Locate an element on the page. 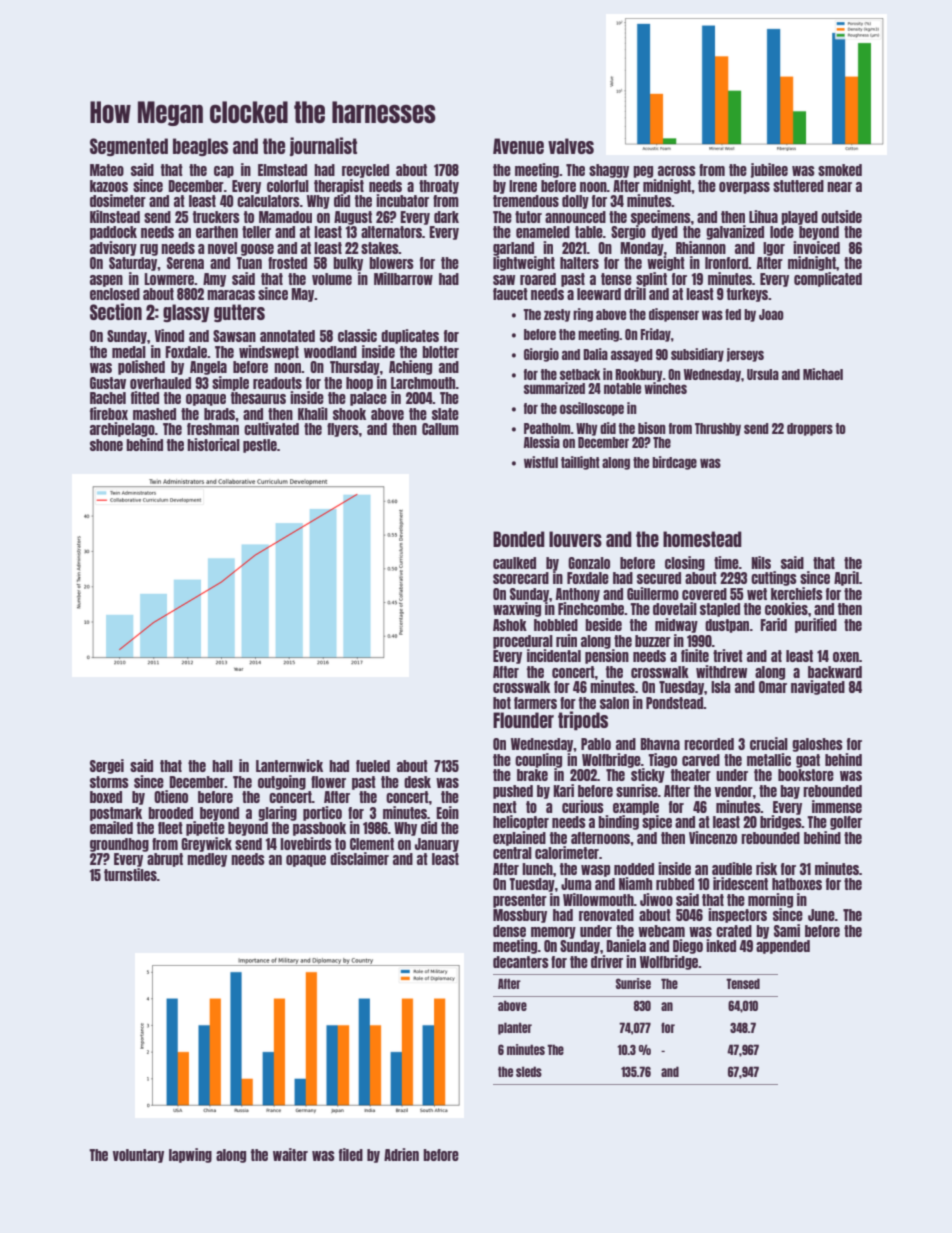 This document has height=1233, width=952. voluntary is located at coordinates (138, 1156).
